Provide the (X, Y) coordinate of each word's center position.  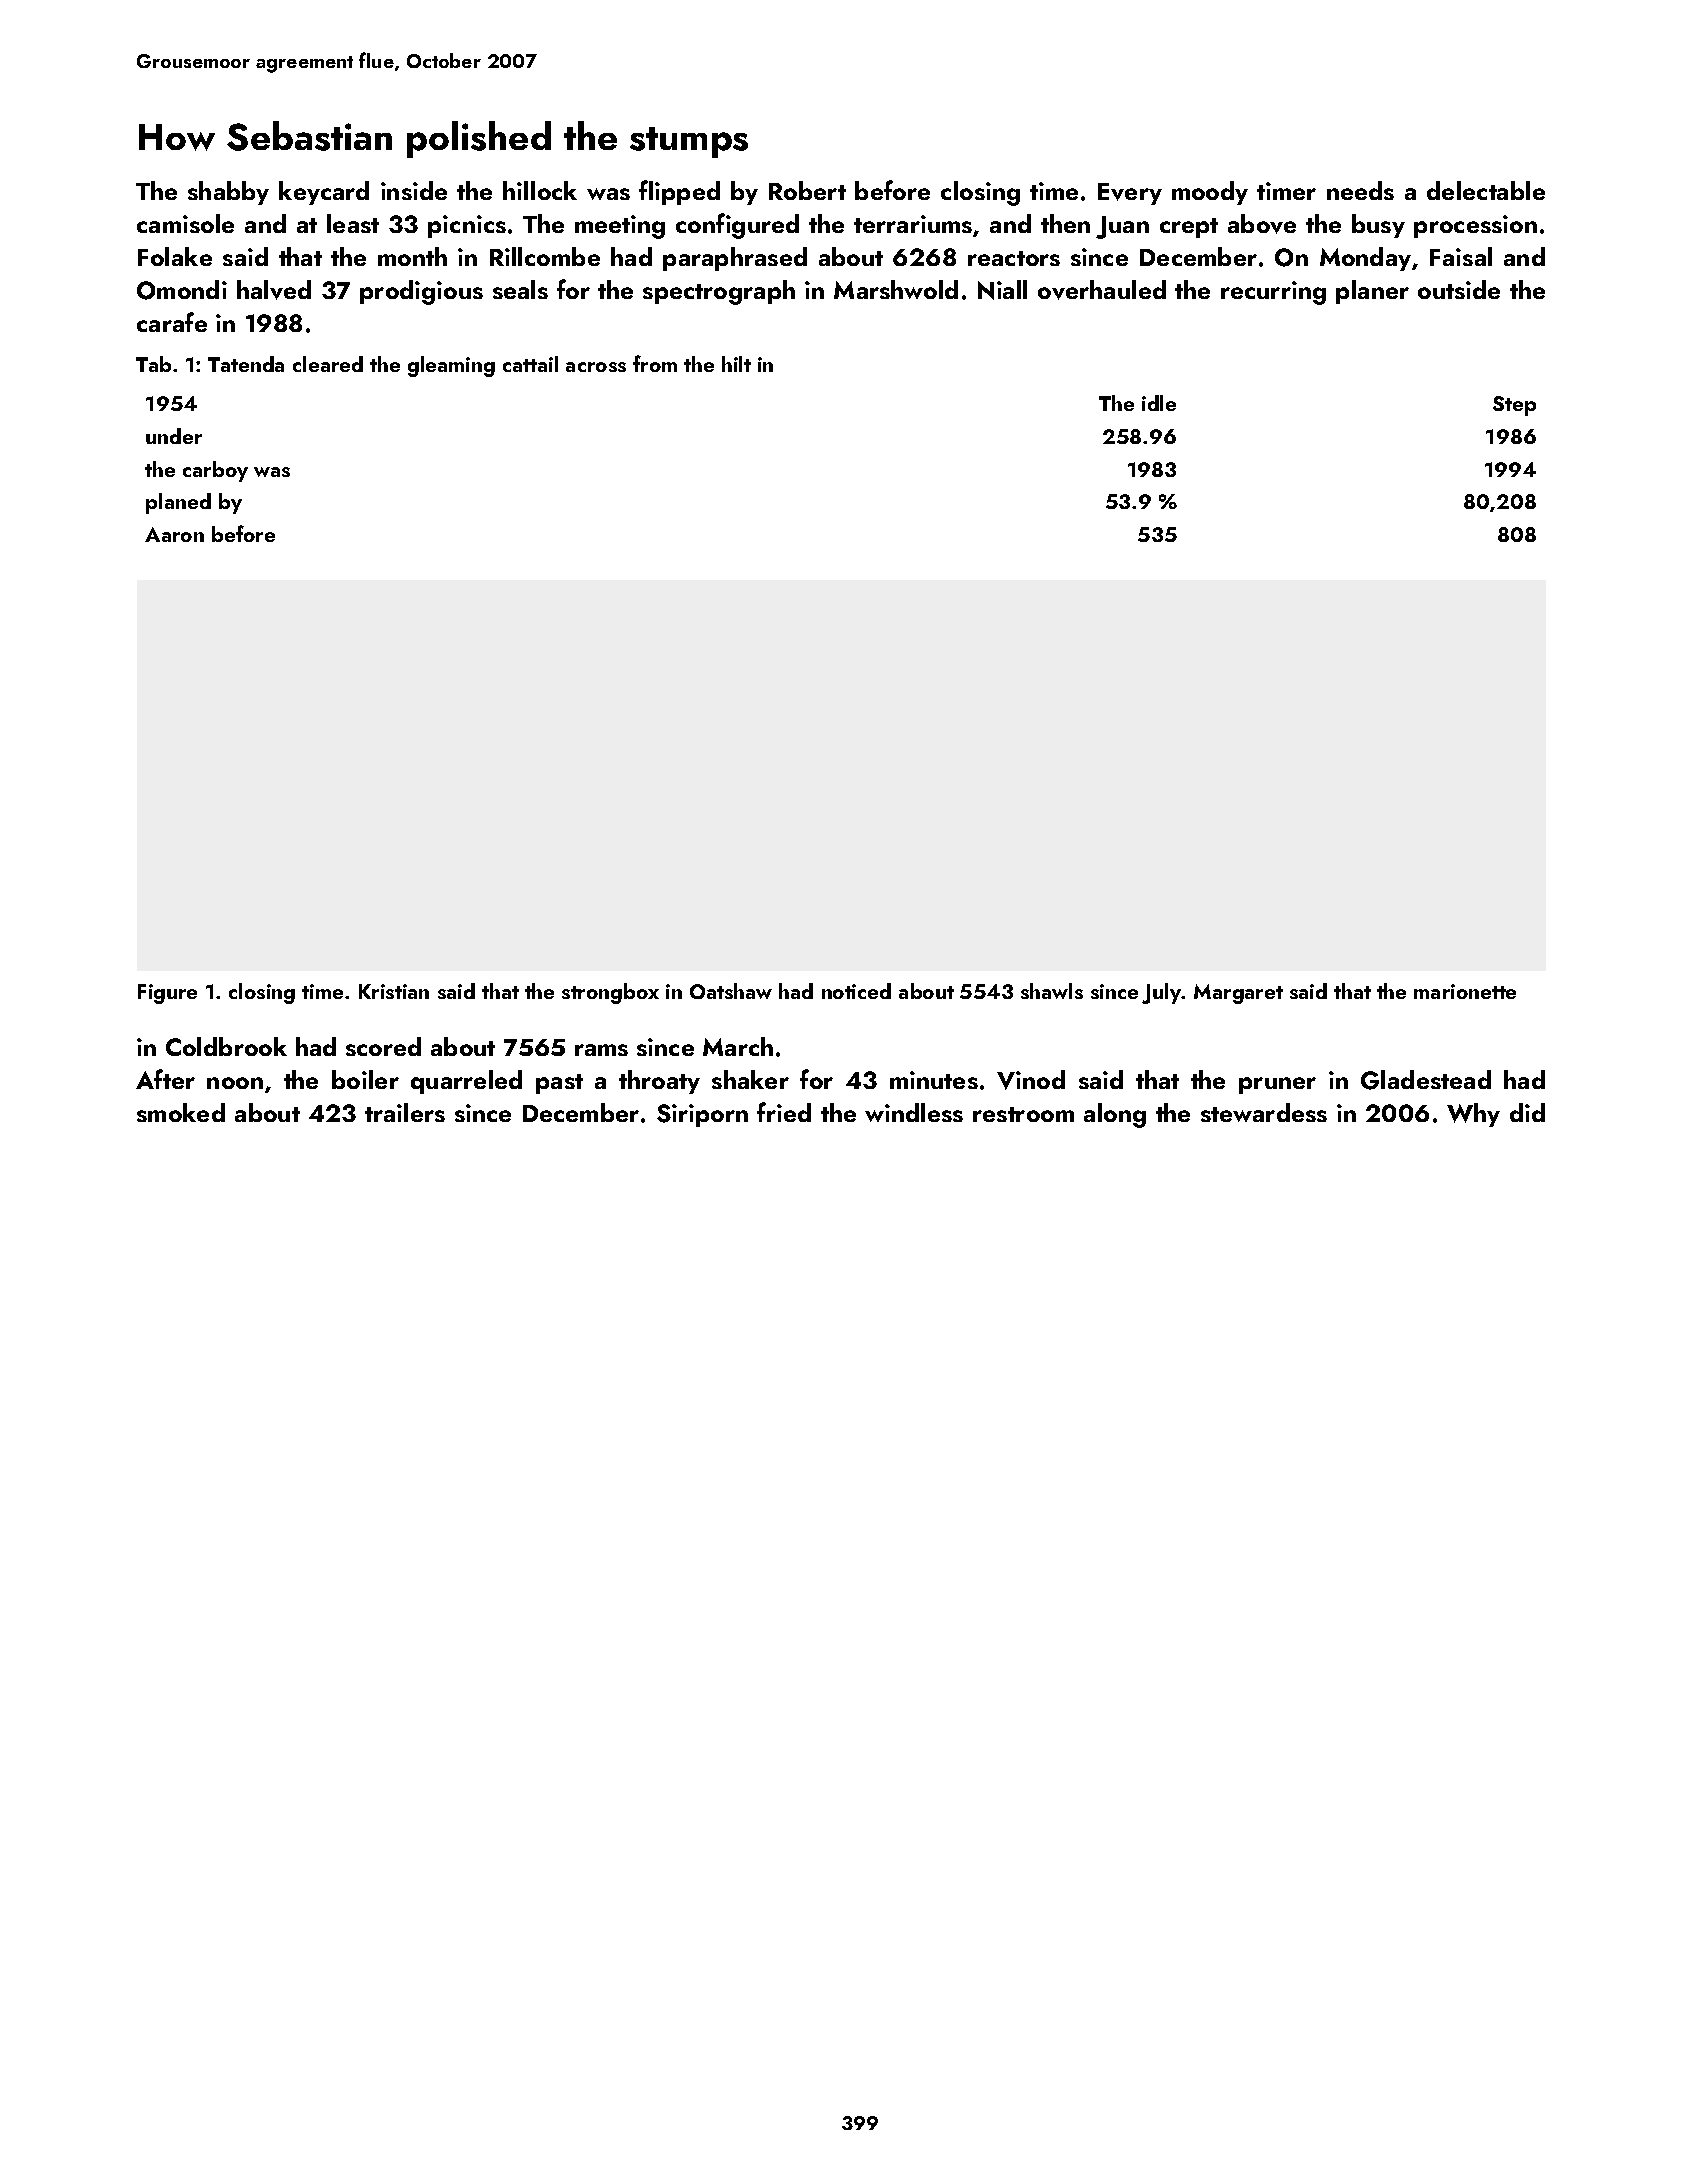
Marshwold (896, 289)
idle (1159, 403)
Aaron (174, 534)
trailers (405, 1112)
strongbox (610, 993)
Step (1514, 406)
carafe (172, 322)
